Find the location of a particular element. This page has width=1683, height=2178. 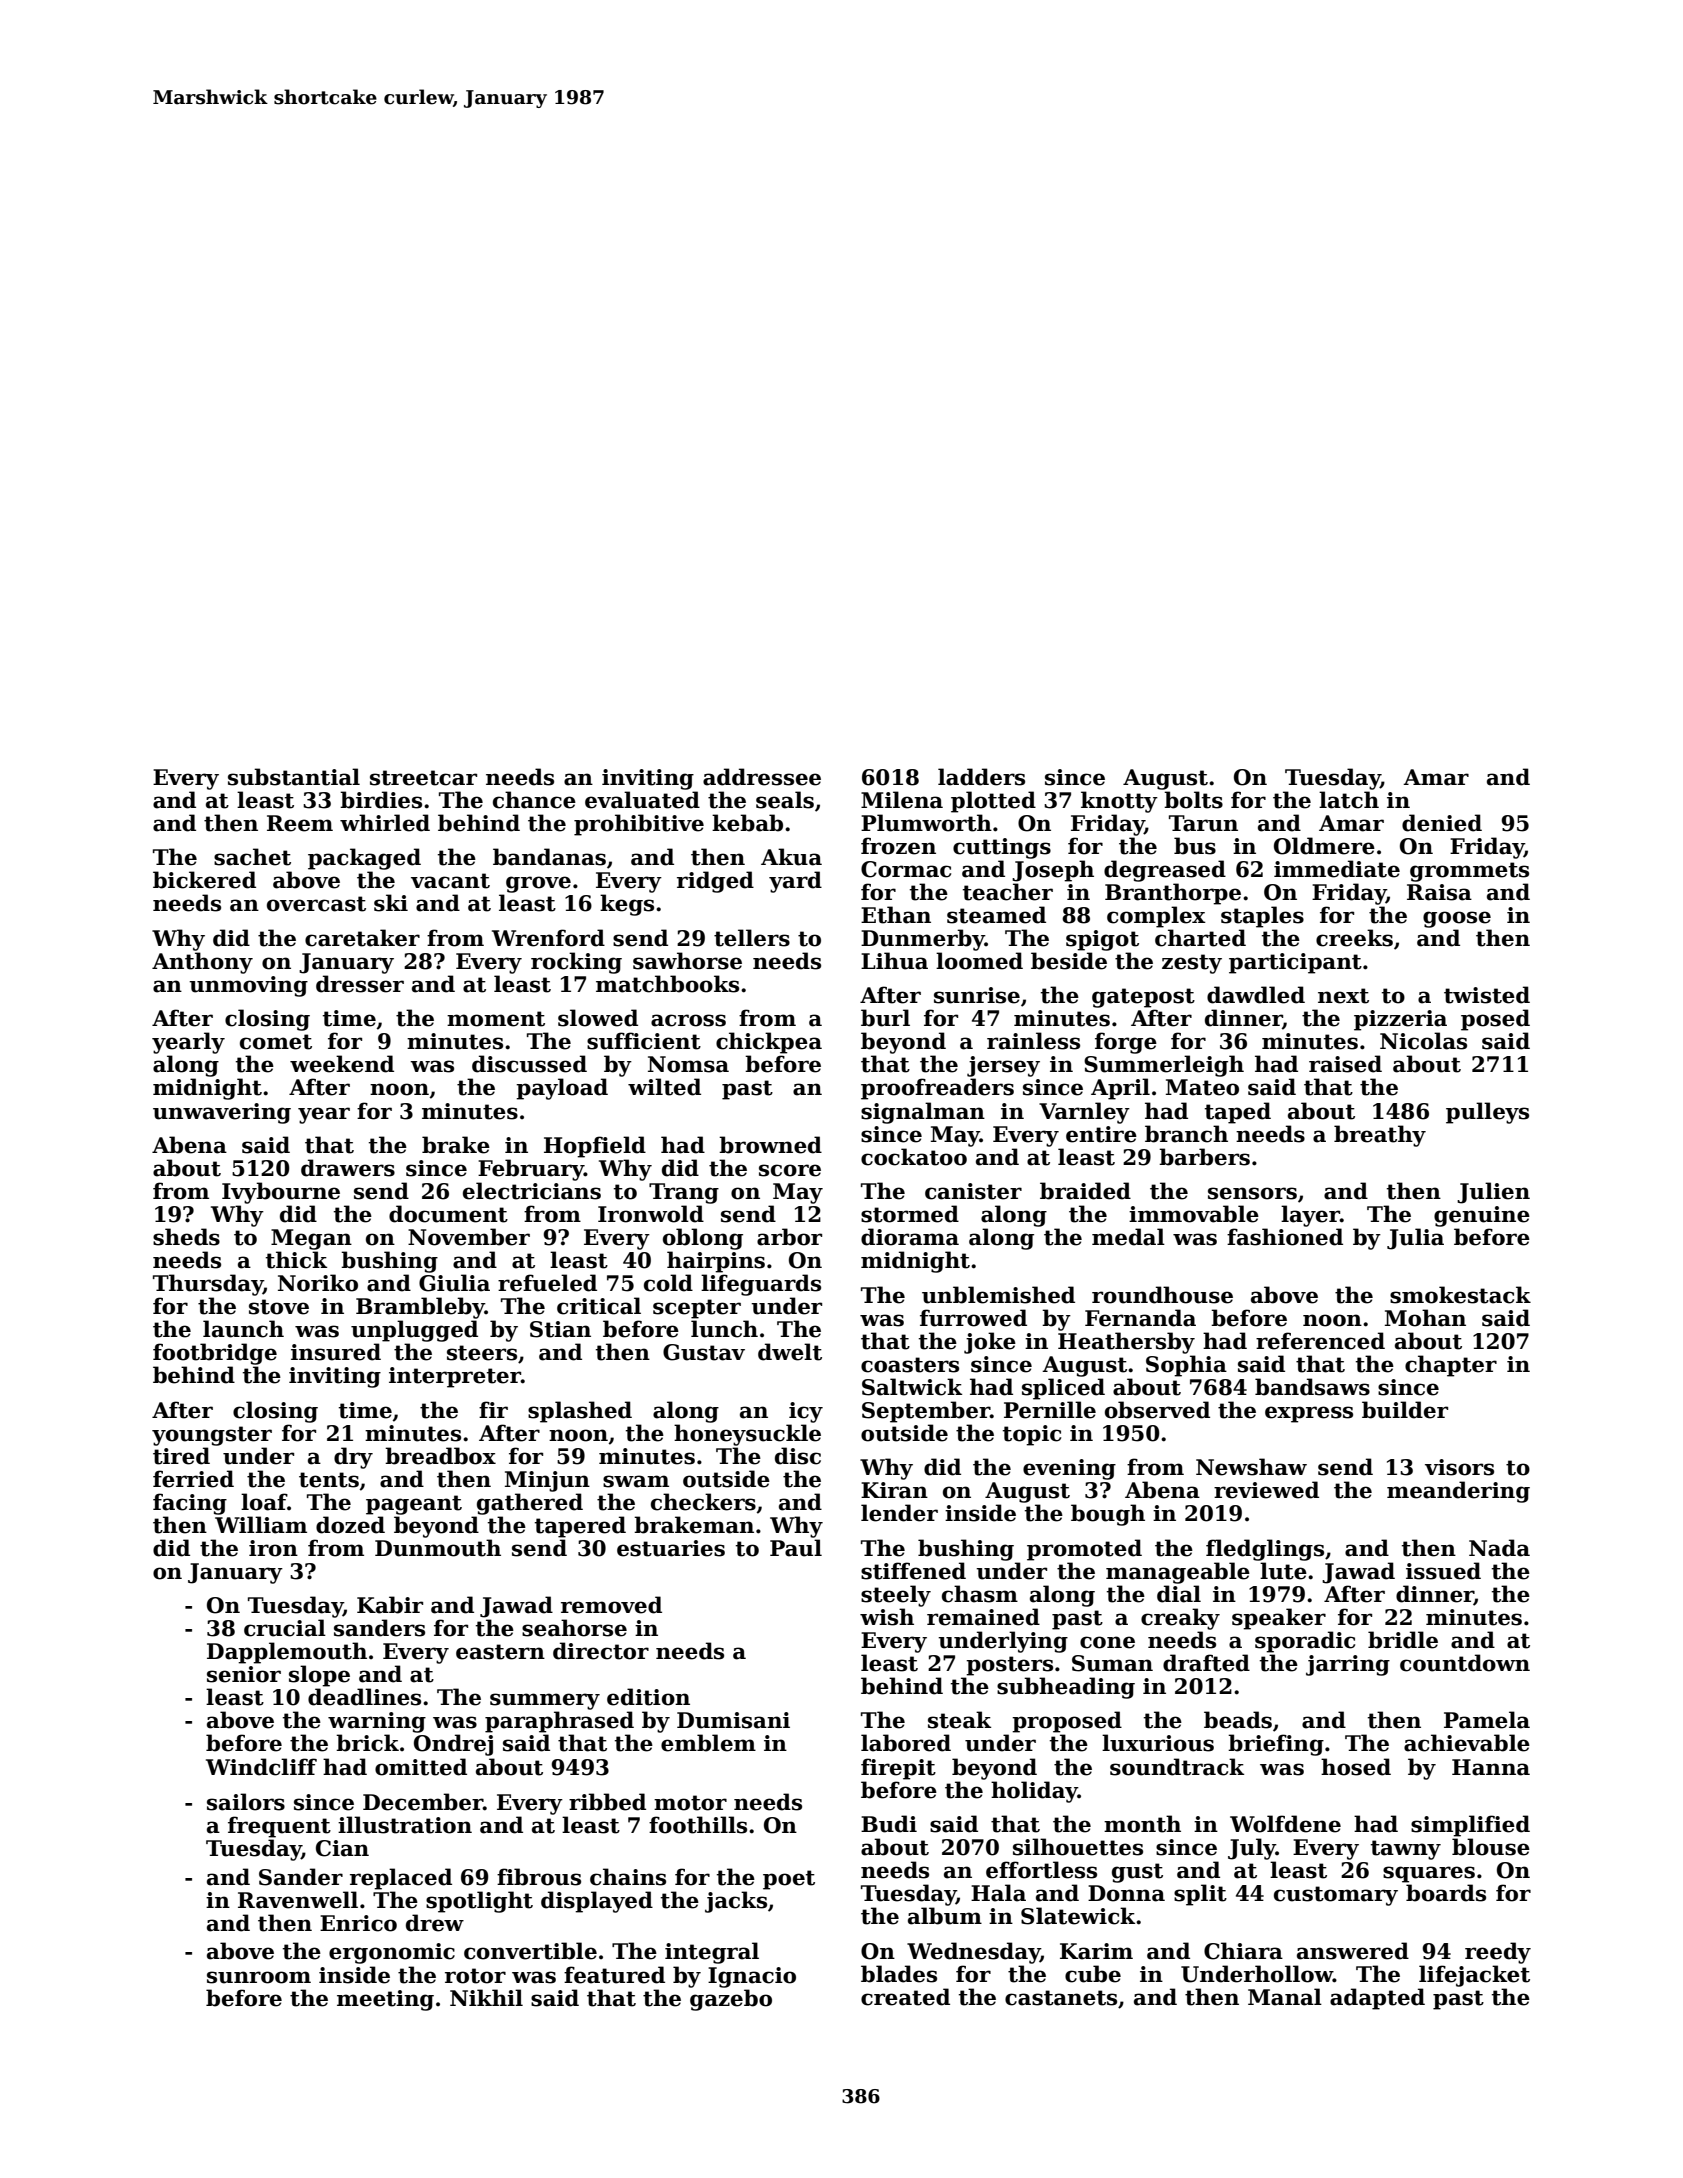

substantial is located at coordinates (294, 777).
